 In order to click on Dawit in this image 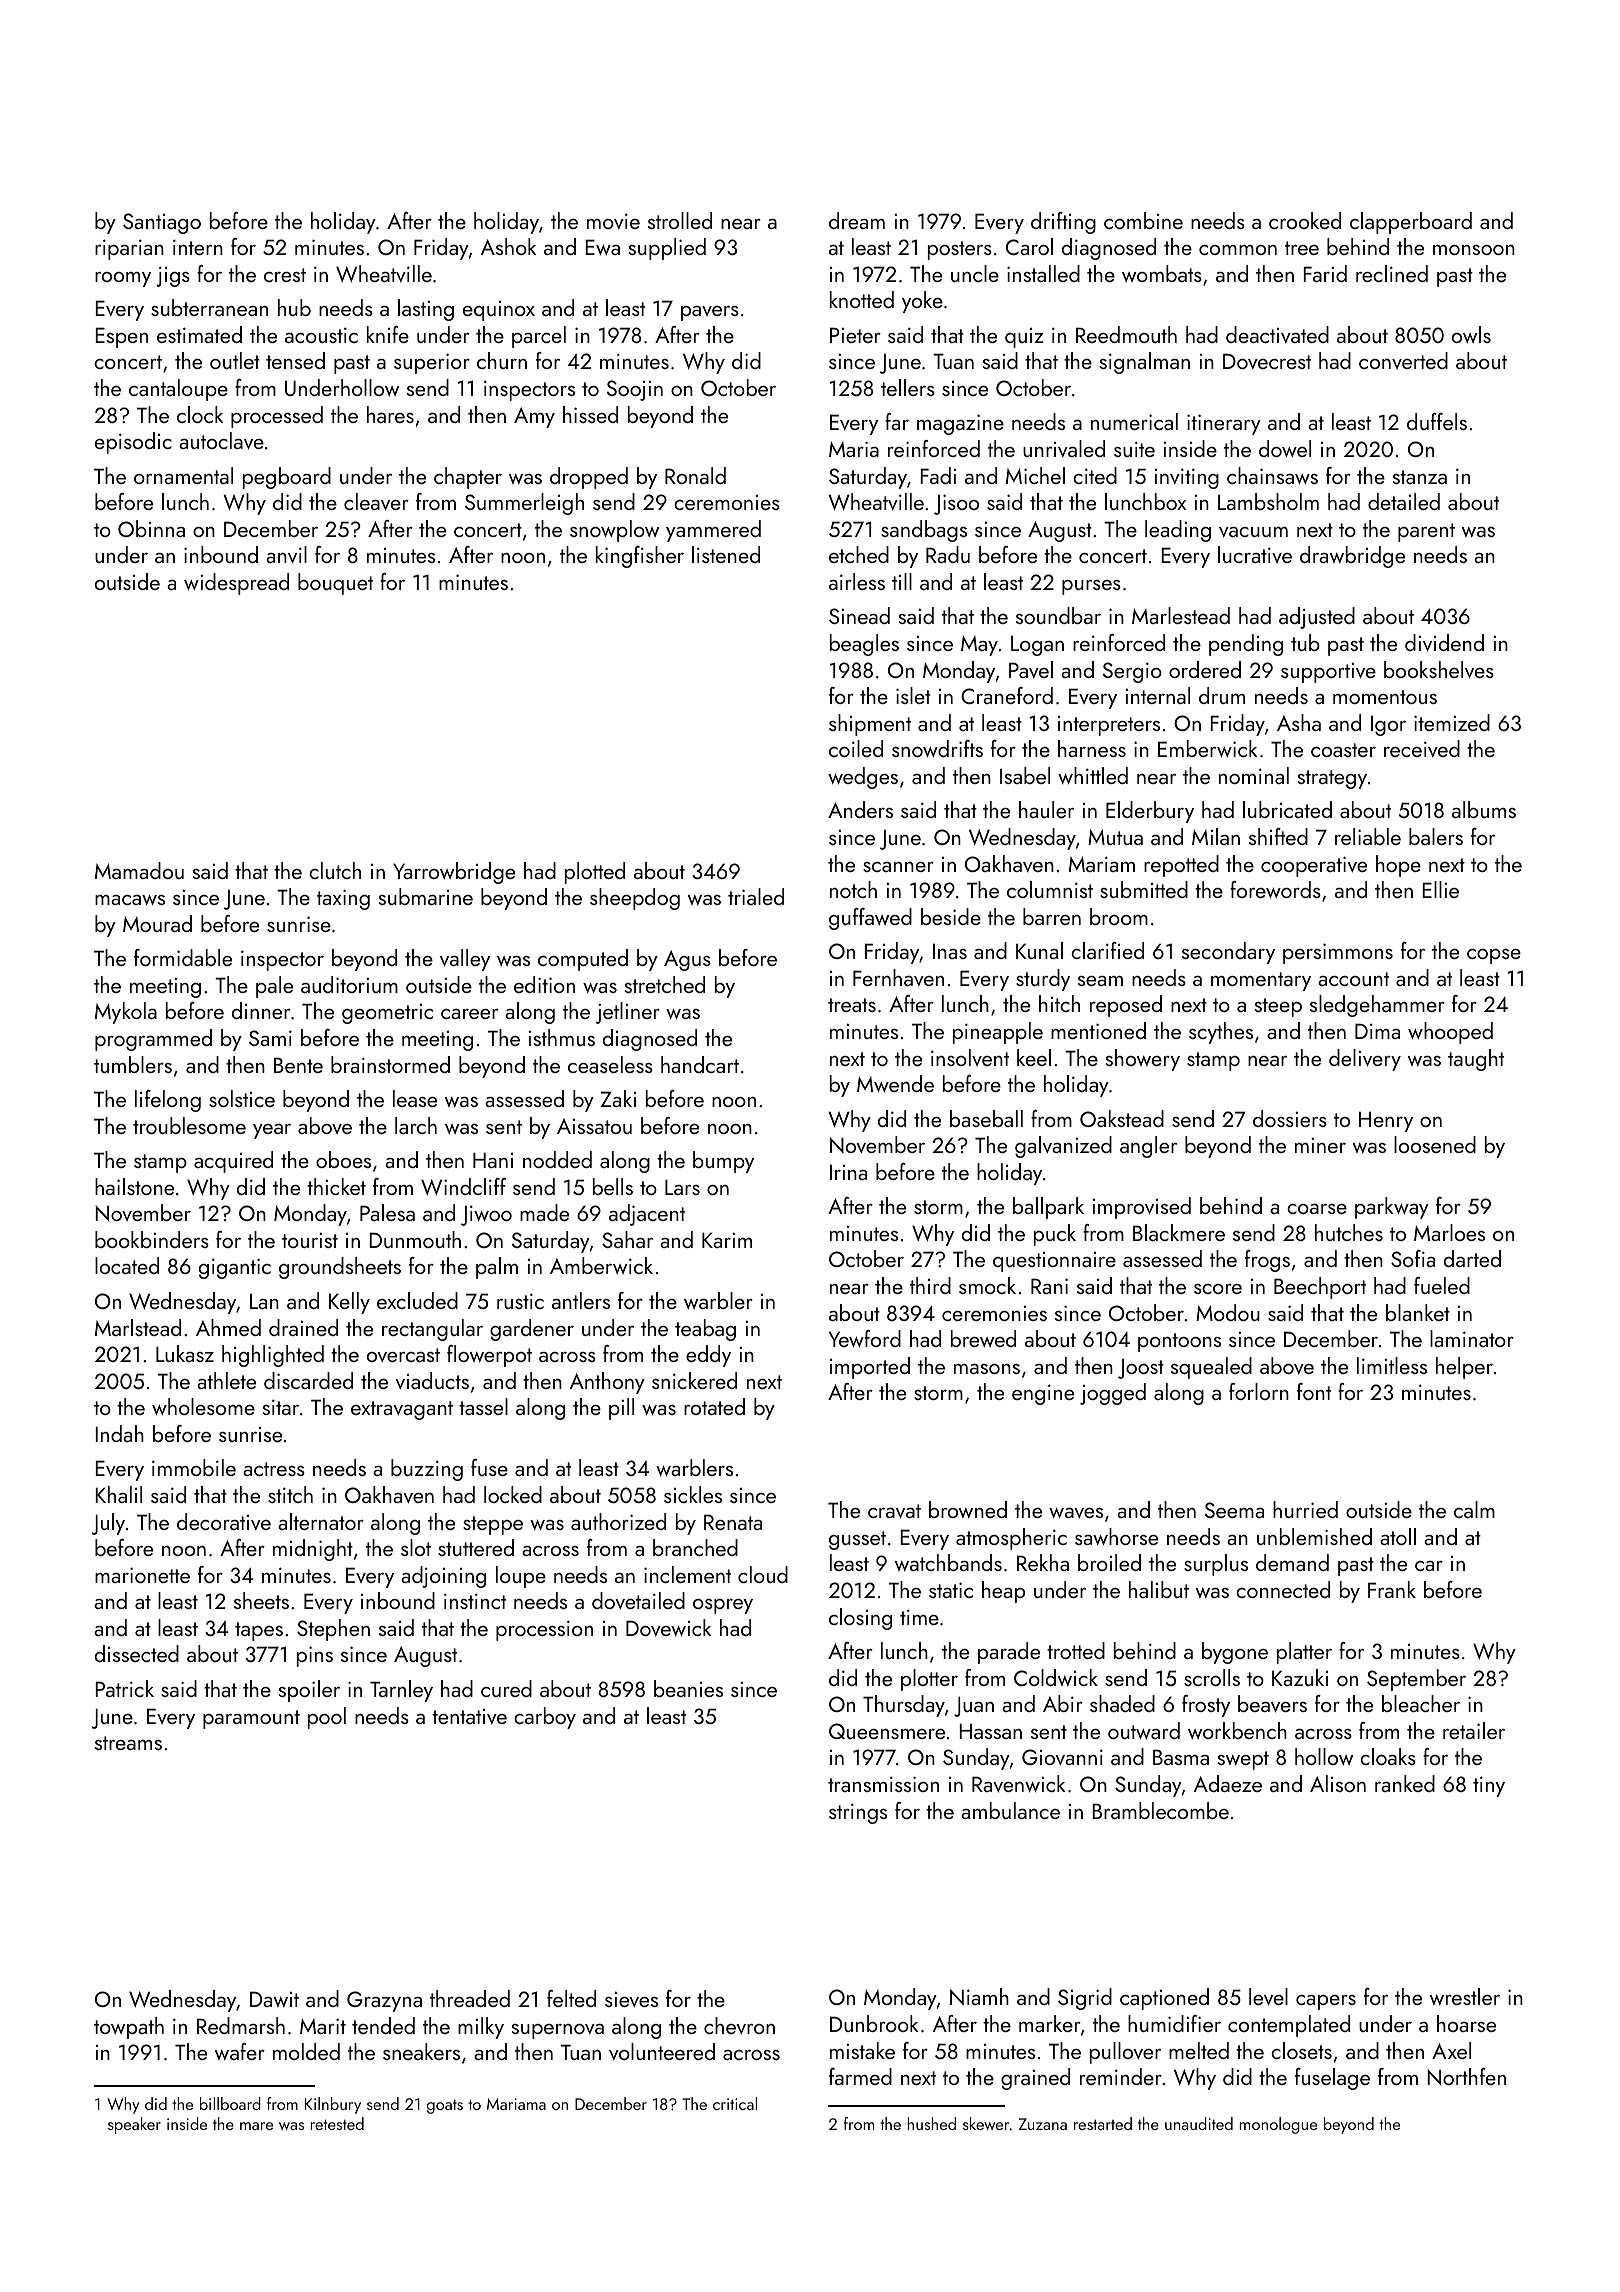, I will do `click(274, 1999)`.
